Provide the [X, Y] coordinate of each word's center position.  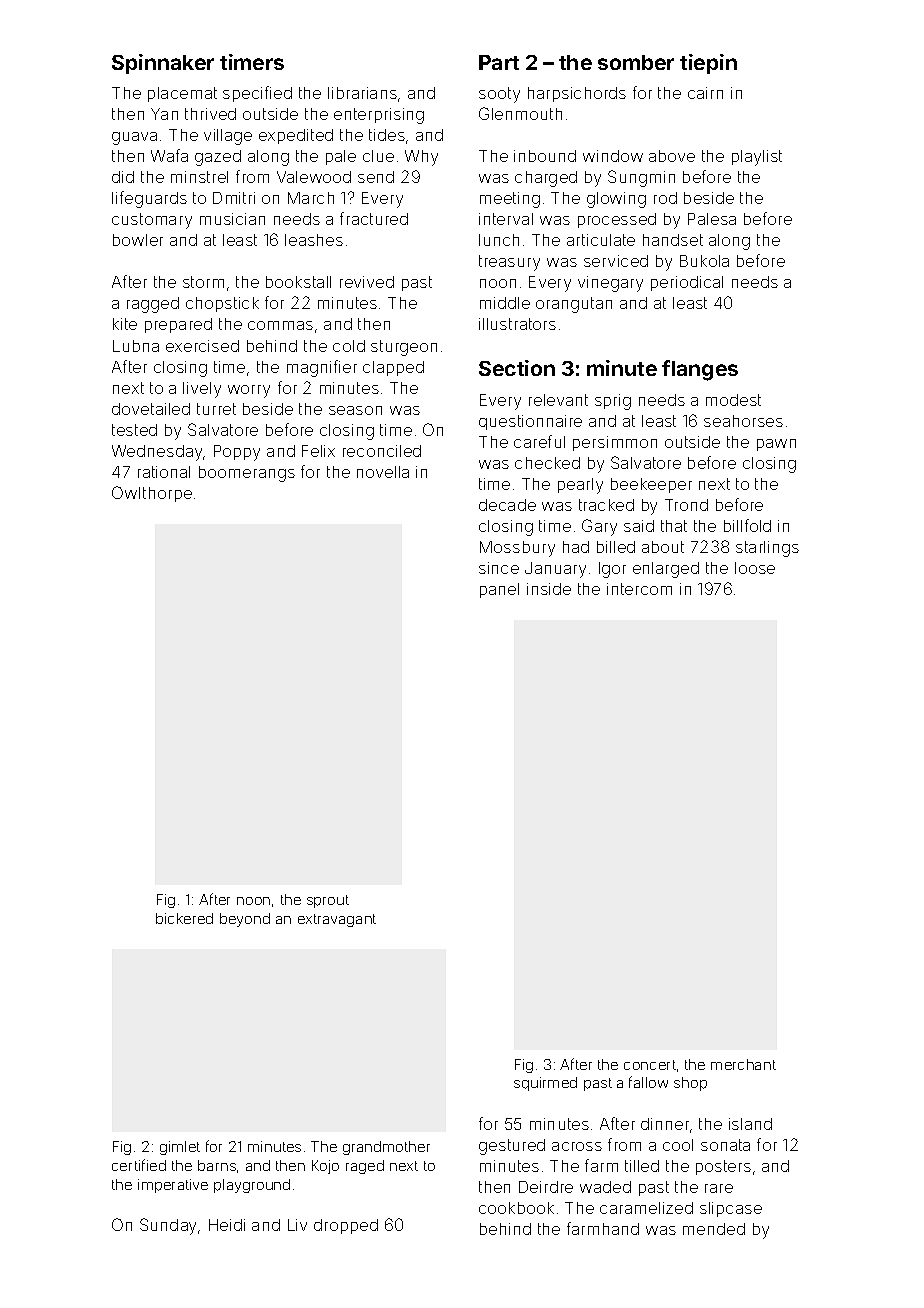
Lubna [136, 346]
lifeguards [149, 199]
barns [217, 1165]
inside [549, 589]
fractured [374, 218]
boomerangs [247, 474]
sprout [328, 901]
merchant [743, 1064]
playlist [757, 158]
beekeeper [651, 485]
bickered [184, 918]
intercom [639, 589]
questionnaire [530, 422]
